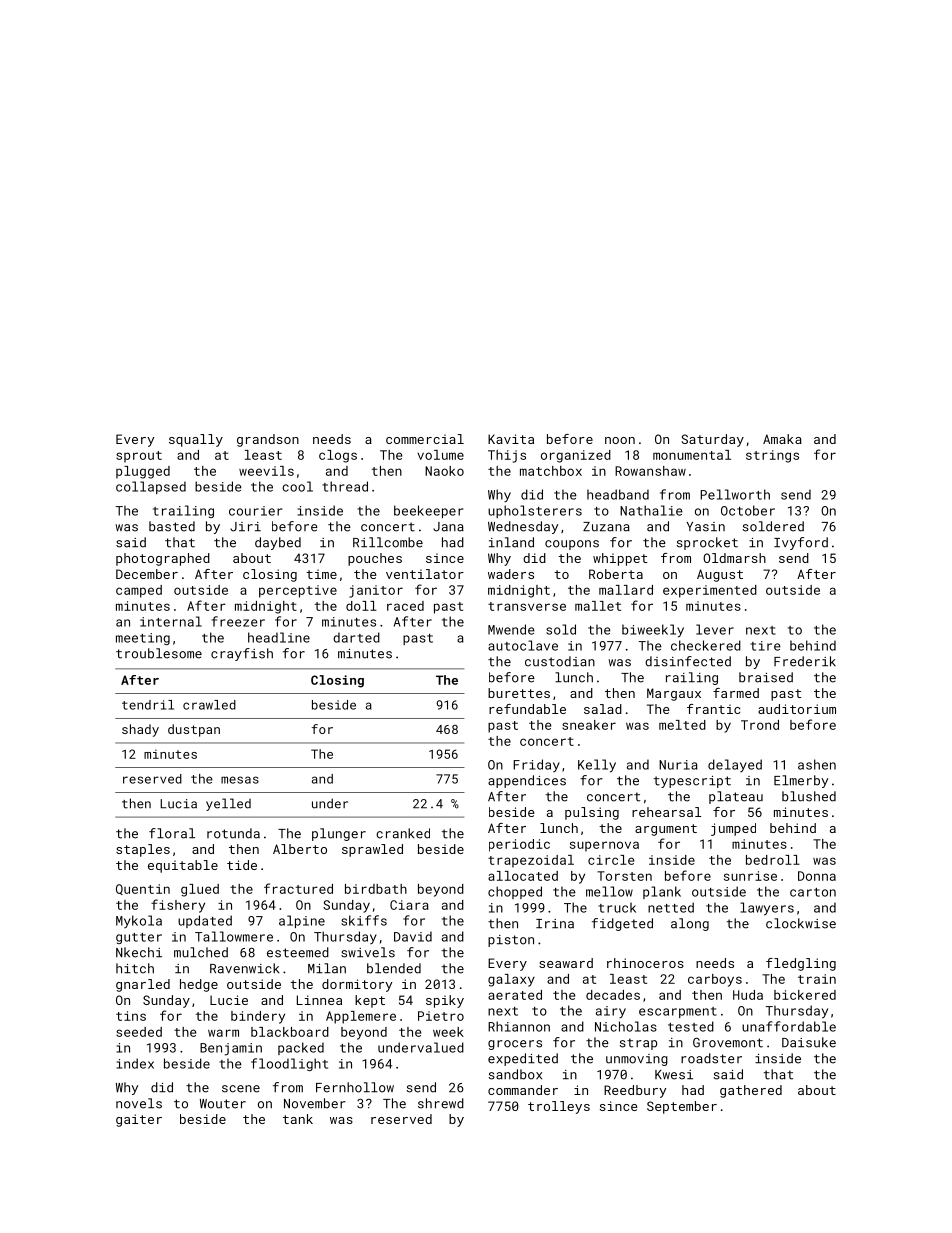 Image resolution: width=952 pixels, height=1233 pixels. I want to click on Pellworth, so click(735, 494).
